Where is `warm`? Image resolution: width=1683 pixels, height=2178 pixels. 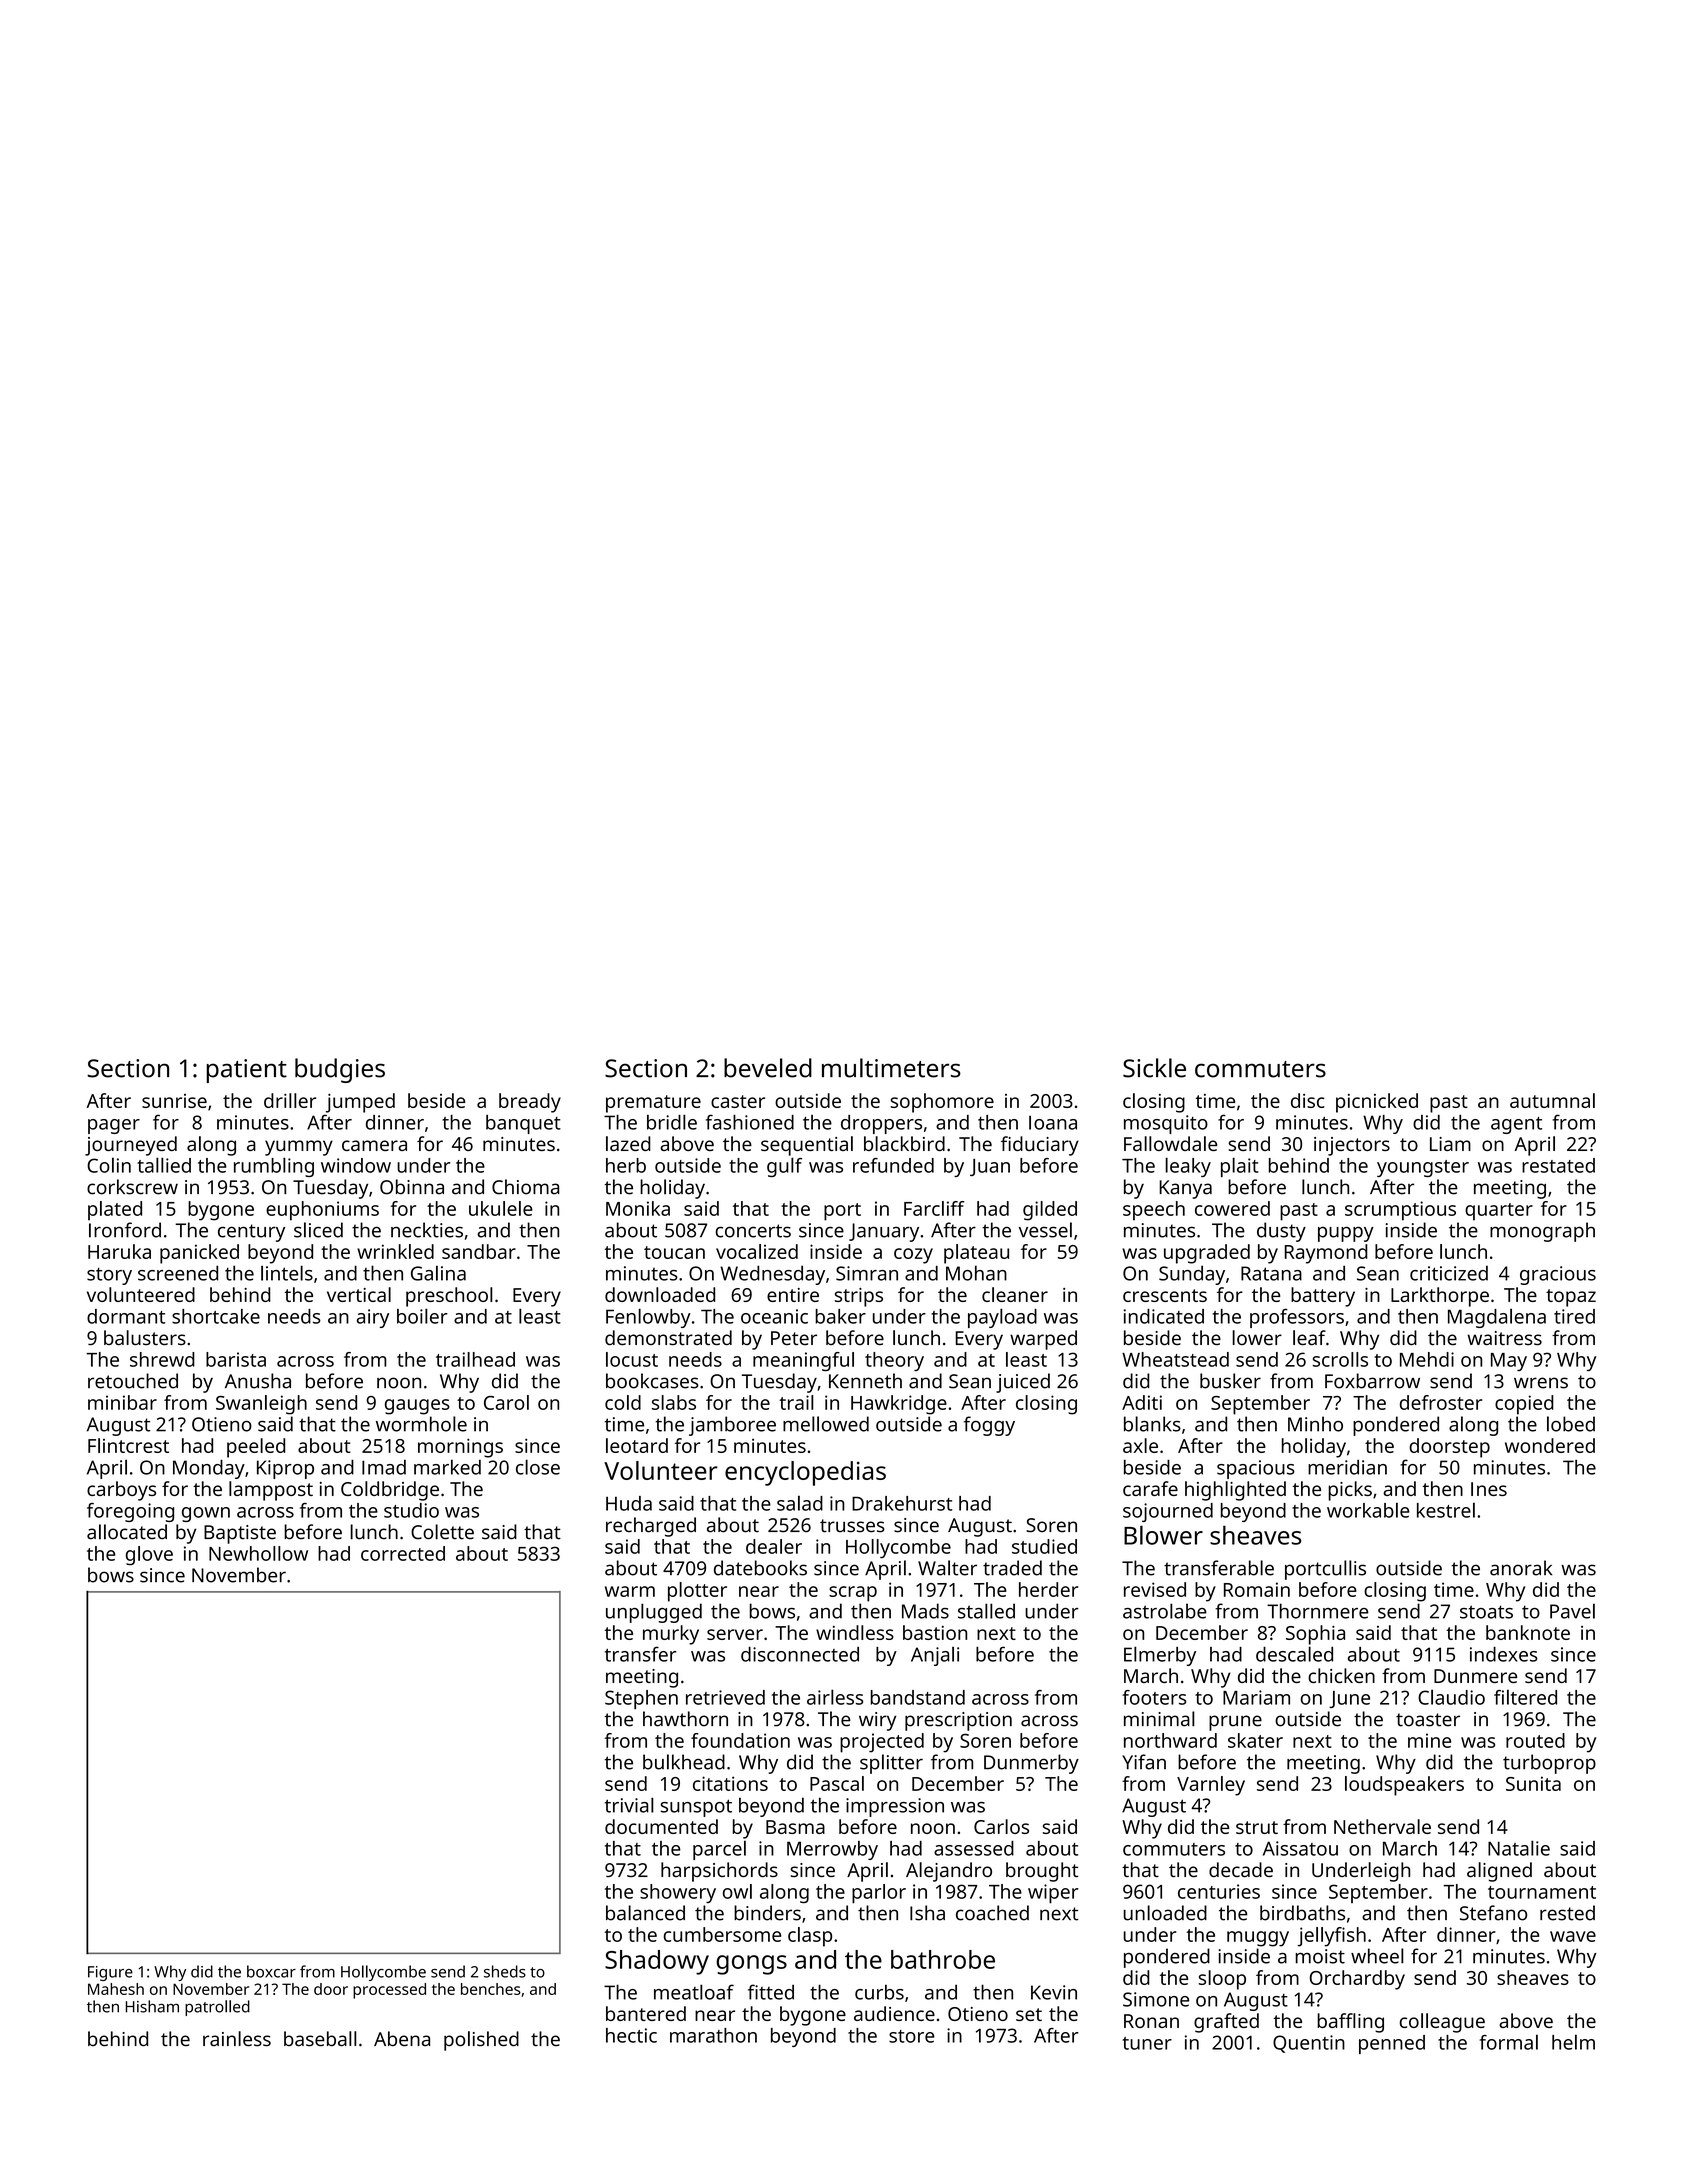 warm is located at coordinates (630, 1591).
